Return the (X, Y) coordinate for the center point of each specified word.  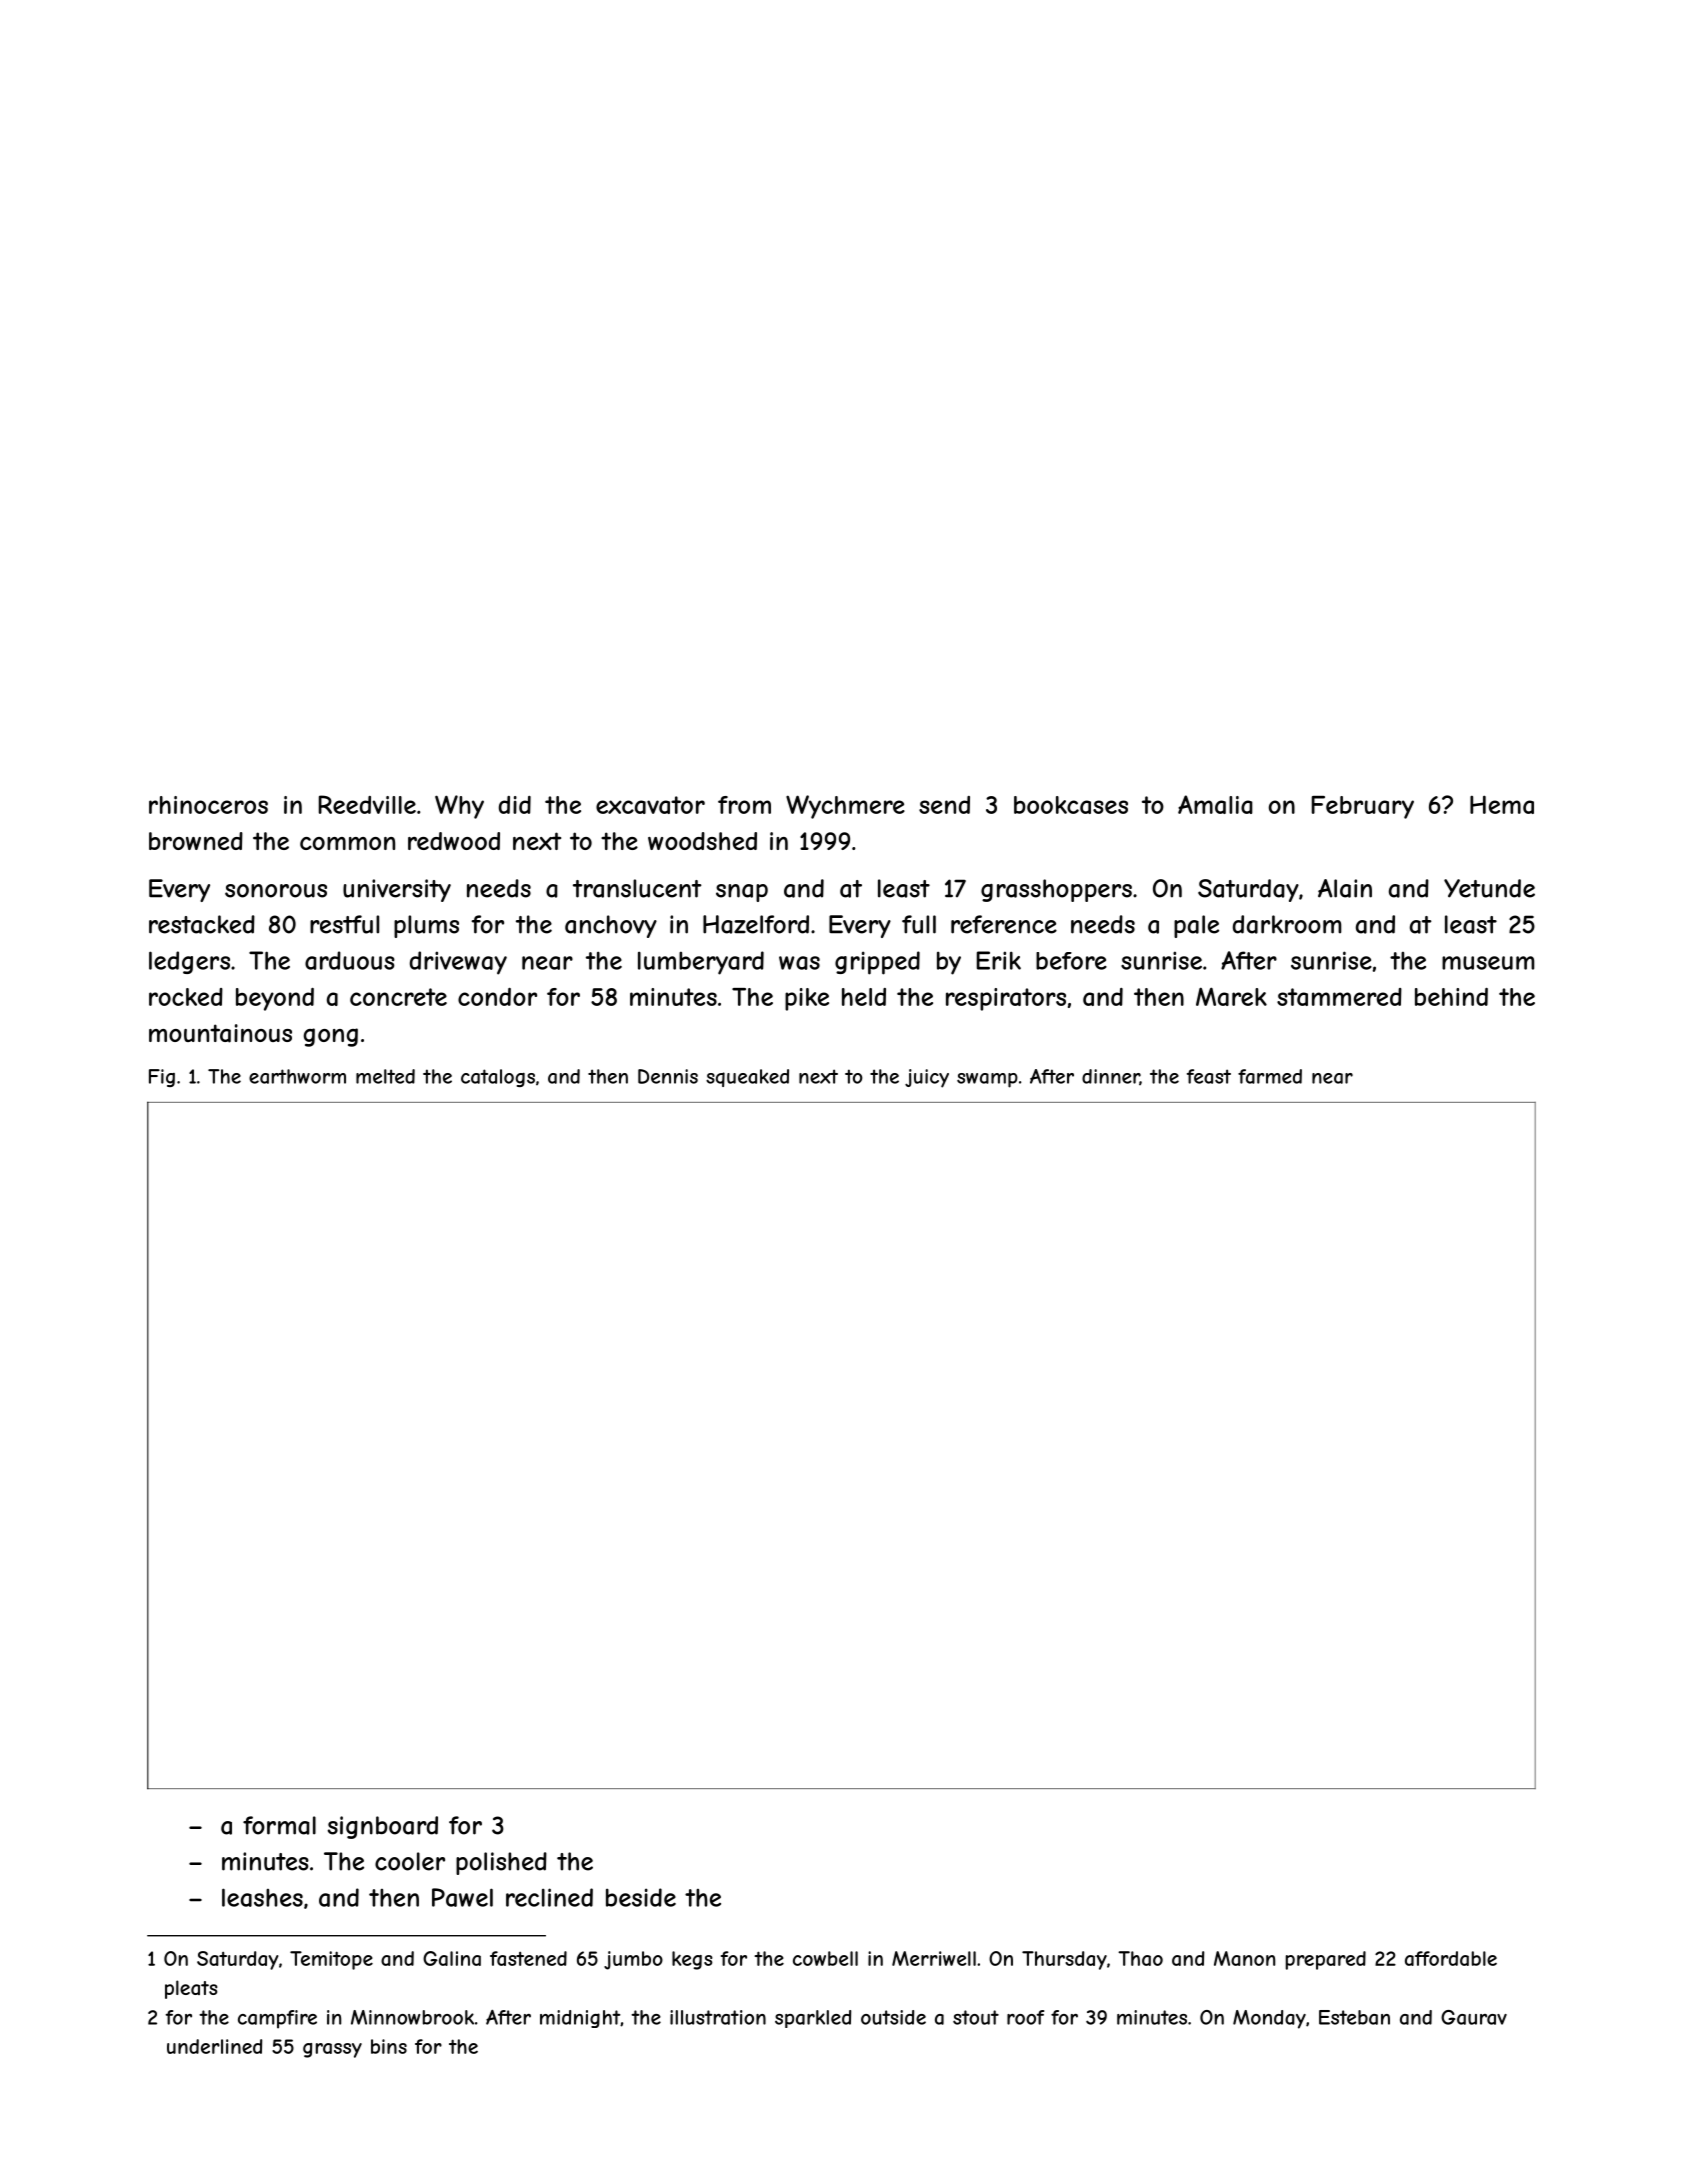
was (799, 963)
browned (196, 841)
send (944, 805)
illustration (718, 2017)
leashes (262, 1897)
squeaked (747, 1078)
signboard (383, 1827)
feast (1209, 1076)
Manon (1244, 1958)
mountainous (220, 1033)
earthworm (297, 1076)
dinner (1111, 1077)
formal (279, 1825)
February (1363, 807)
